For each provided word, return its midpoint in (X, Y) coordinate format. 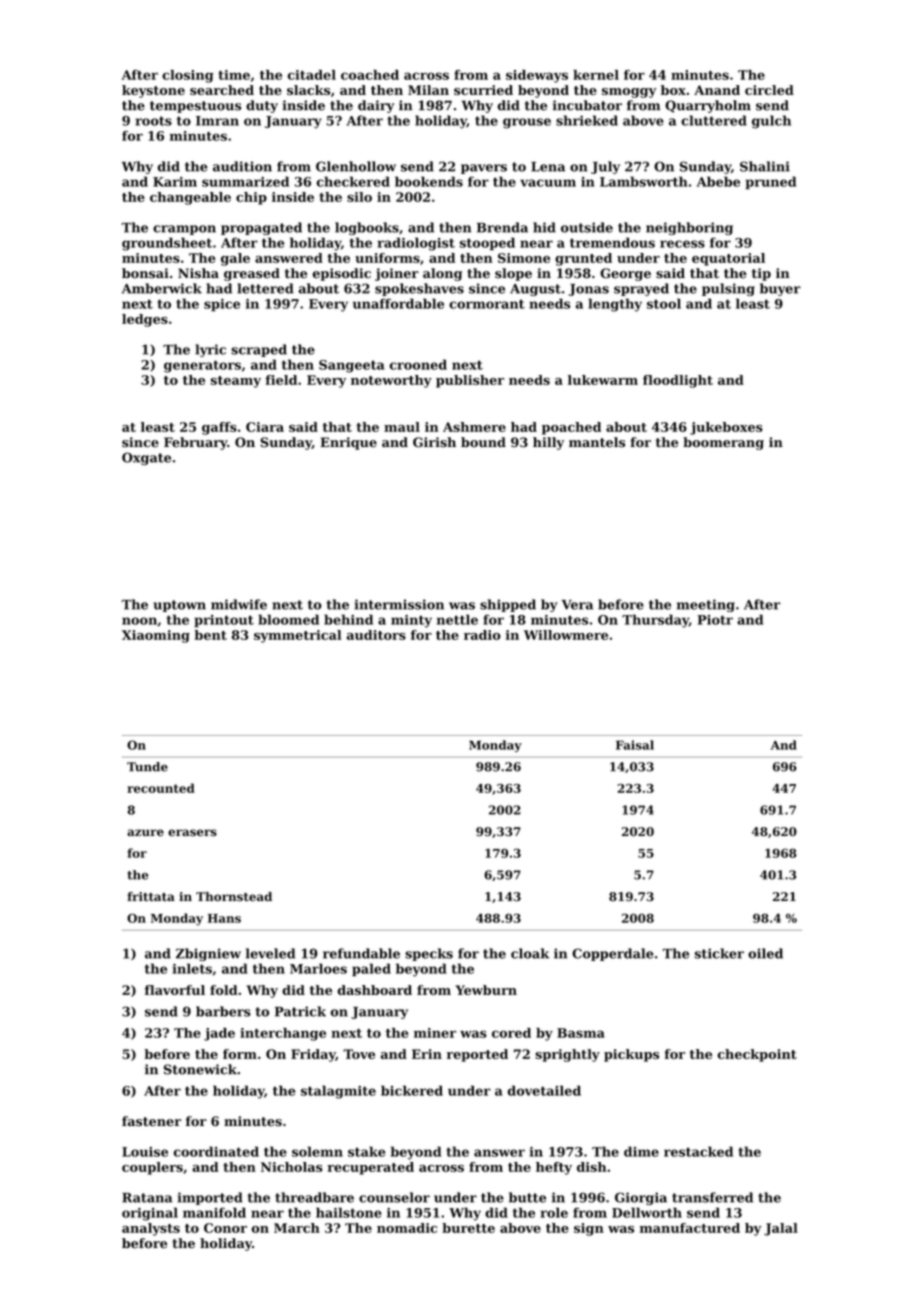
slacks (308, 90)
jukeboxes (726, 428)
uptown (179, 606)
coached (370, 75)
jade (219, 1034)
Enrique (348, 443)
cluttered (714, 120)
